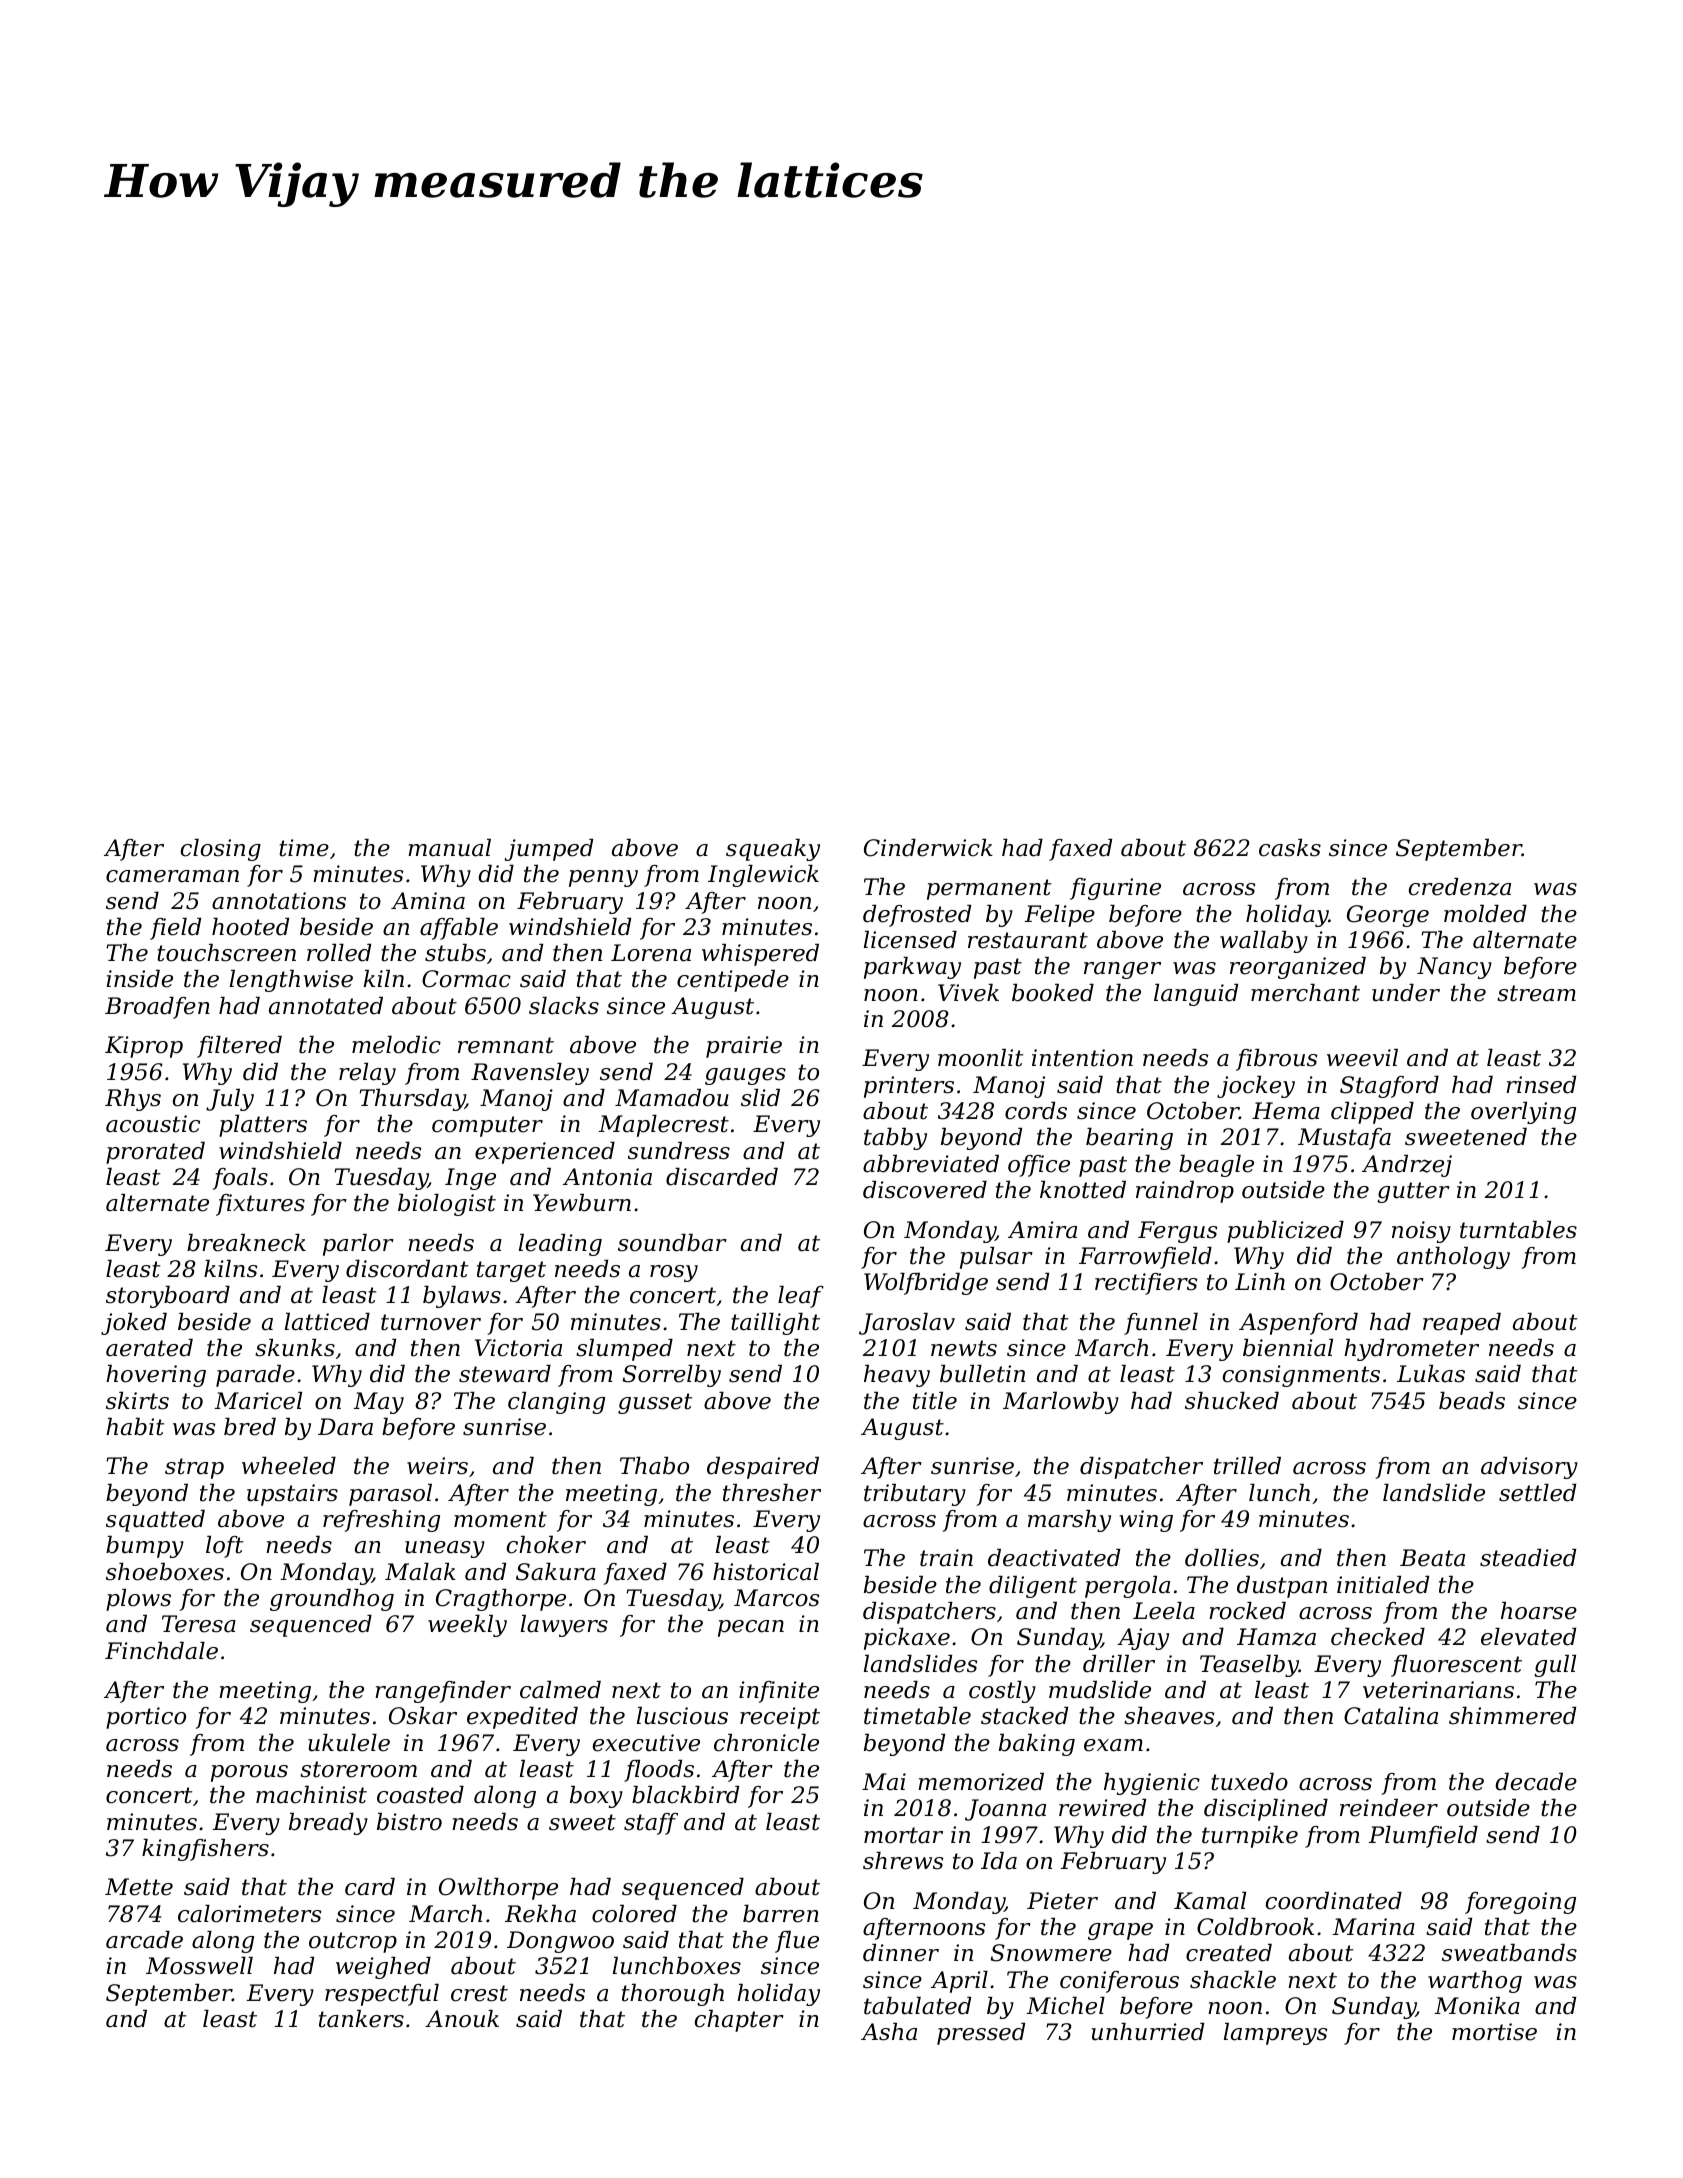 The height and width of the screenshot is (2178, 1683). Describe the element at coordinates (925, 1190) in the screenshot. I see `discovered` at that location.
